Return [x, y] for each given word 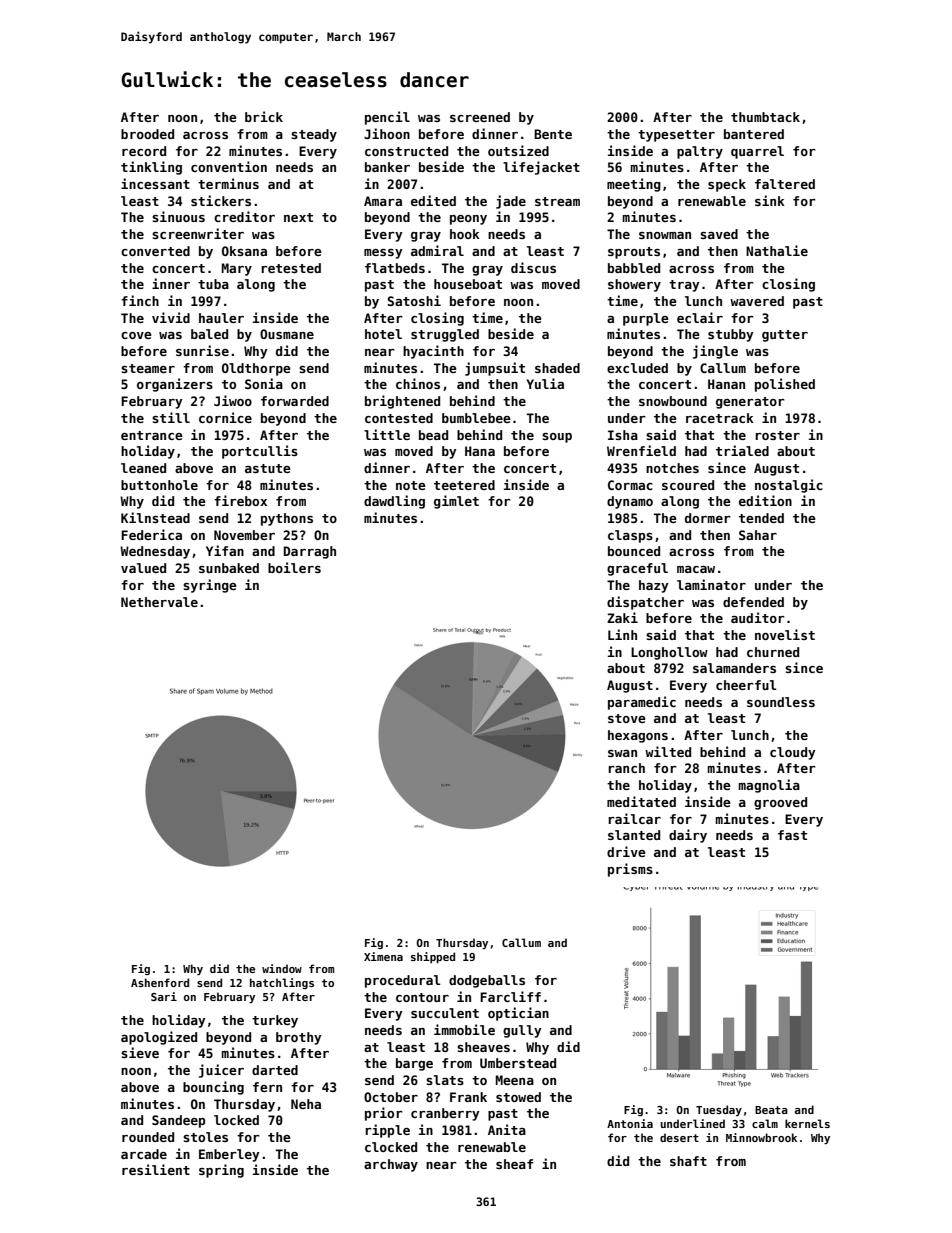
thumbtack [765, 117]
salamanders [734, 668]
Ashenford [160, 982]
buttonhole [159, 485]
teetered [464, 485]
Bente [553, 134]
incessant [155, 183]
